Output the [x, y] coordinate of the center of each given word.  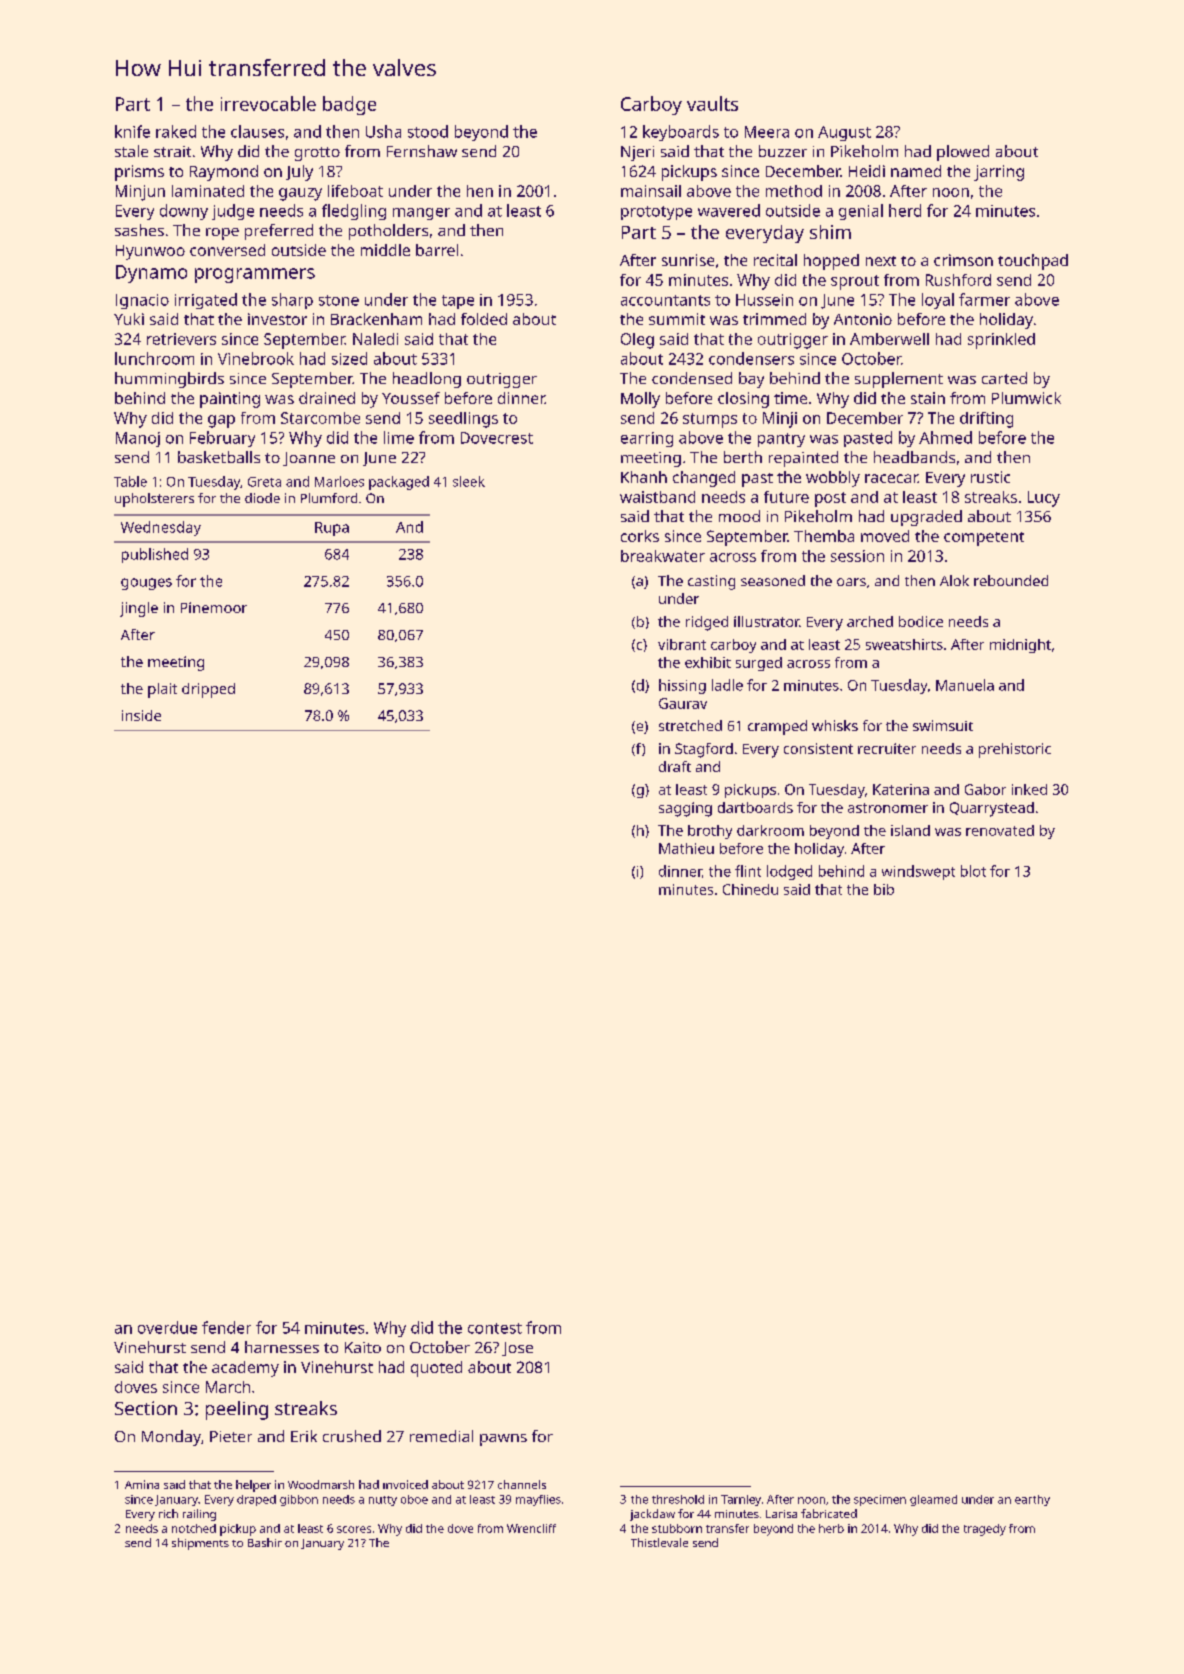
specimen [880, 1500]
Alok [954, 580]
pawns [503, 1440]
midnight [1020, 646]
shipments [200, 1544]
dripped [208, 690]
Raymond [224, 173]
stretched [690, 725]
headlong [427, 380]
